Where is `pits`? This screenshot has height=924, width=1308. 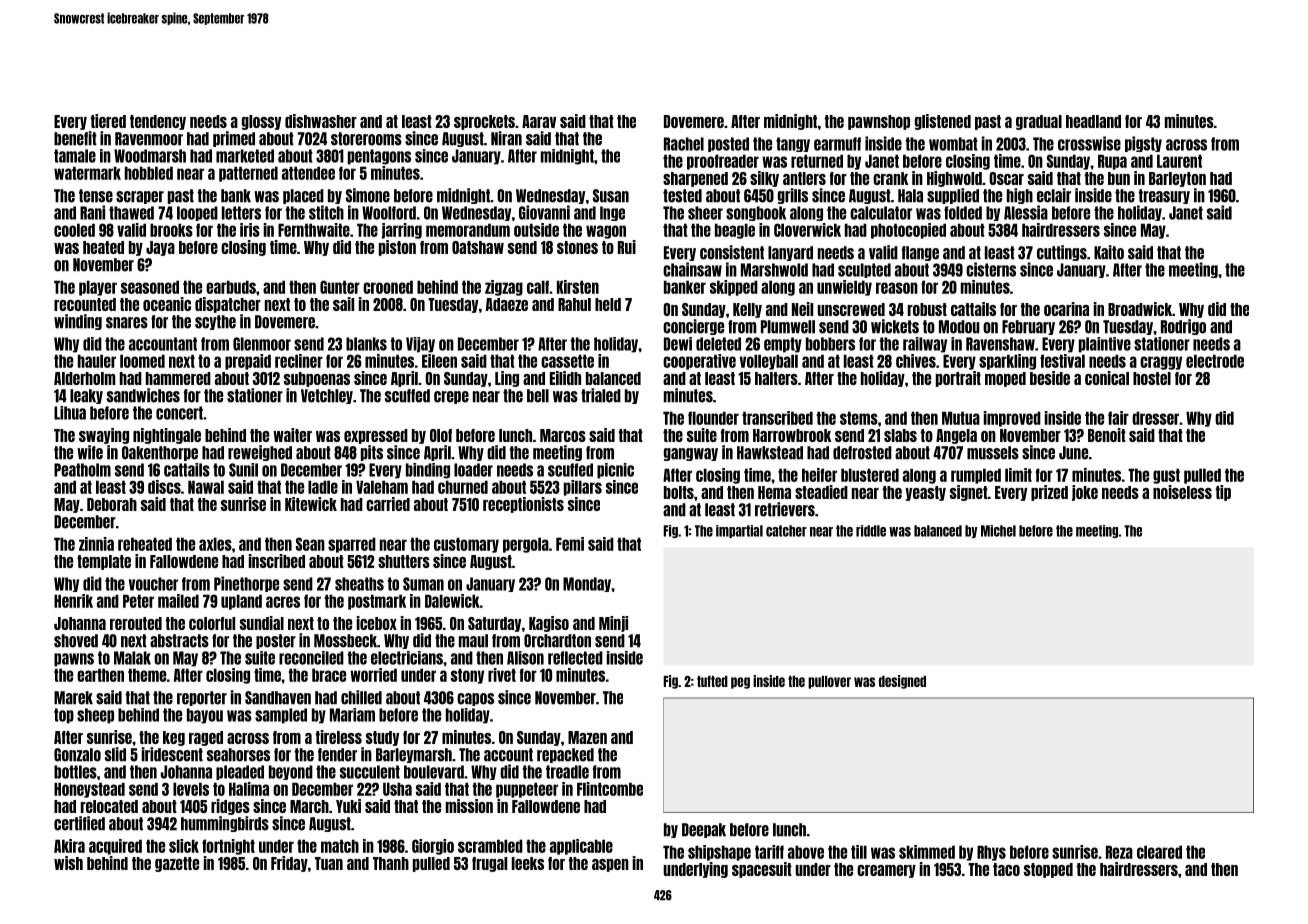
pits is located at coordinates (372, 453).
